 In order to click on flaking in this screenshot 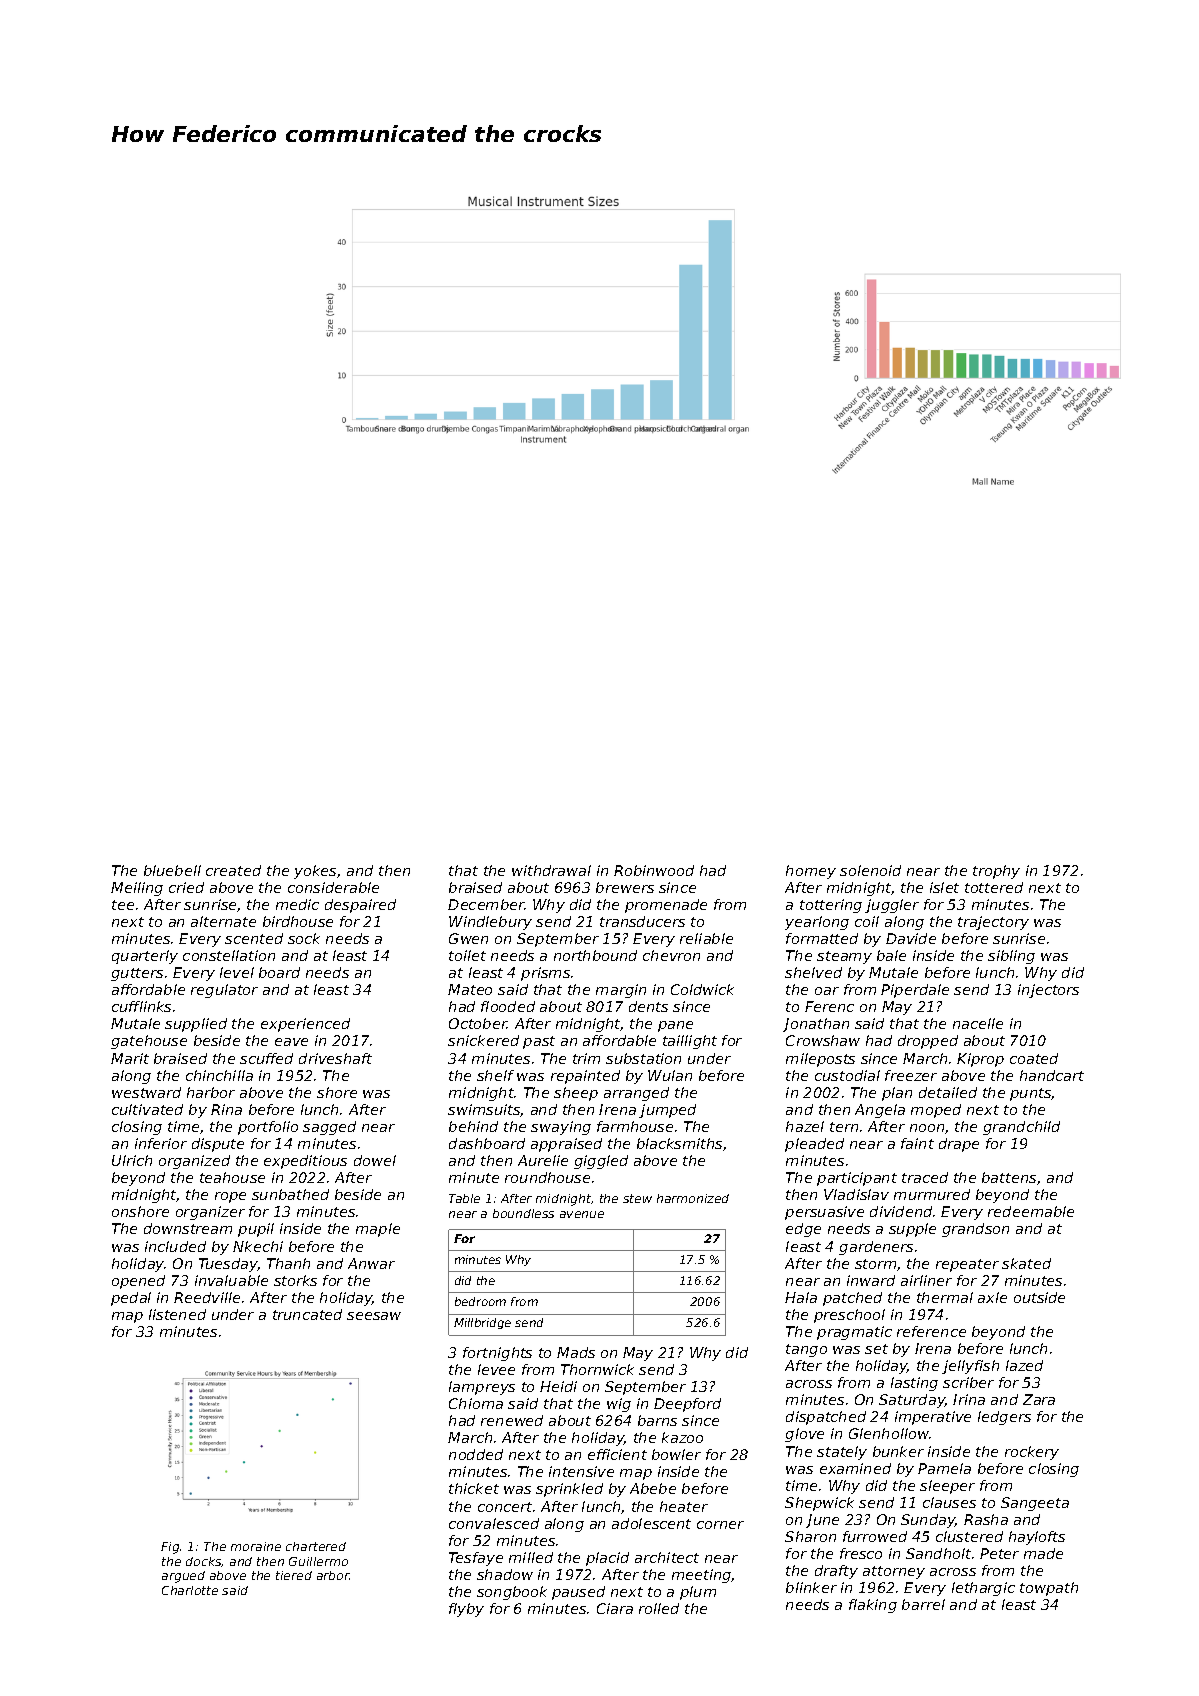, I will do `click(873, 1606)`.
